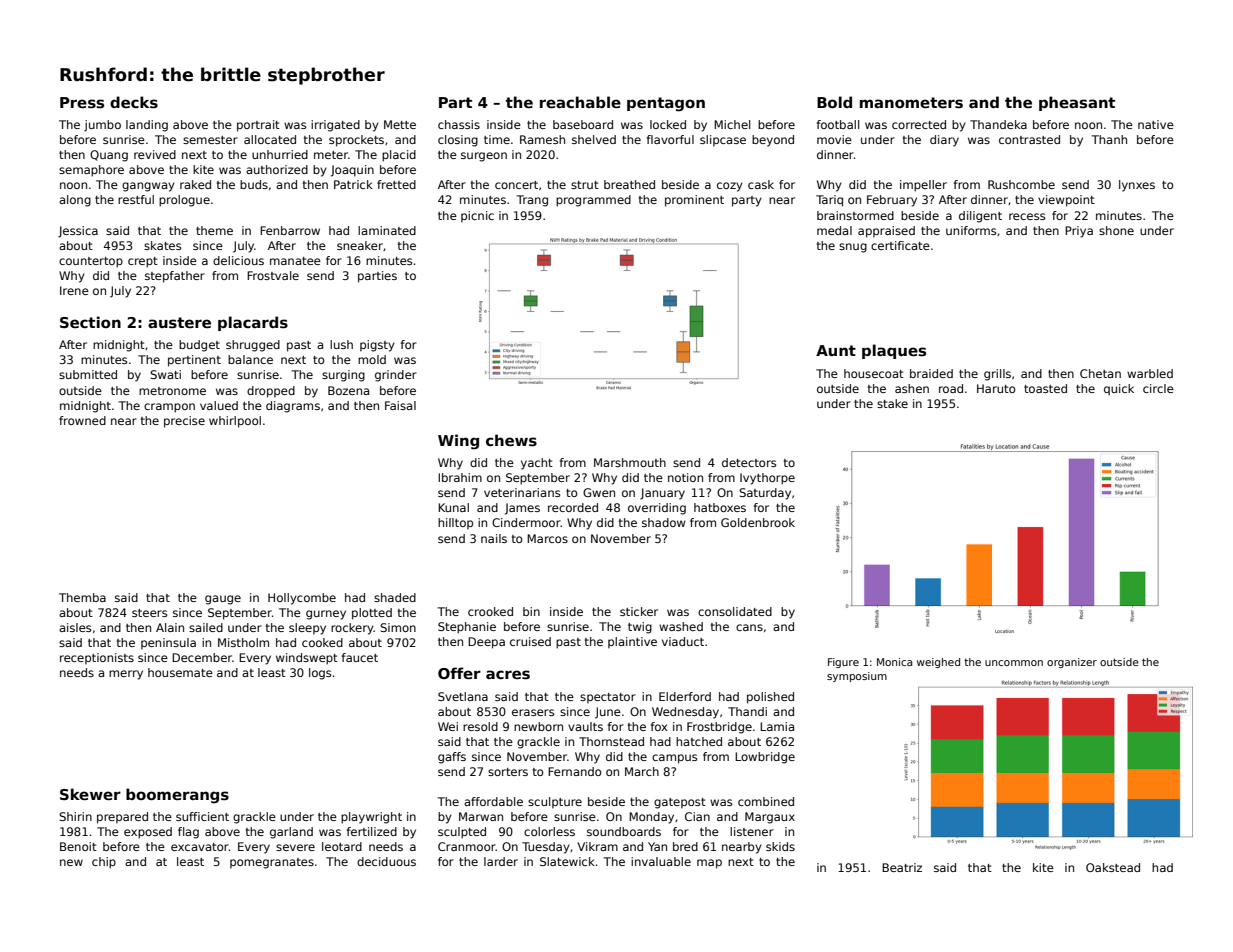  I want to click on Oakstead, so click(1113, 867).
